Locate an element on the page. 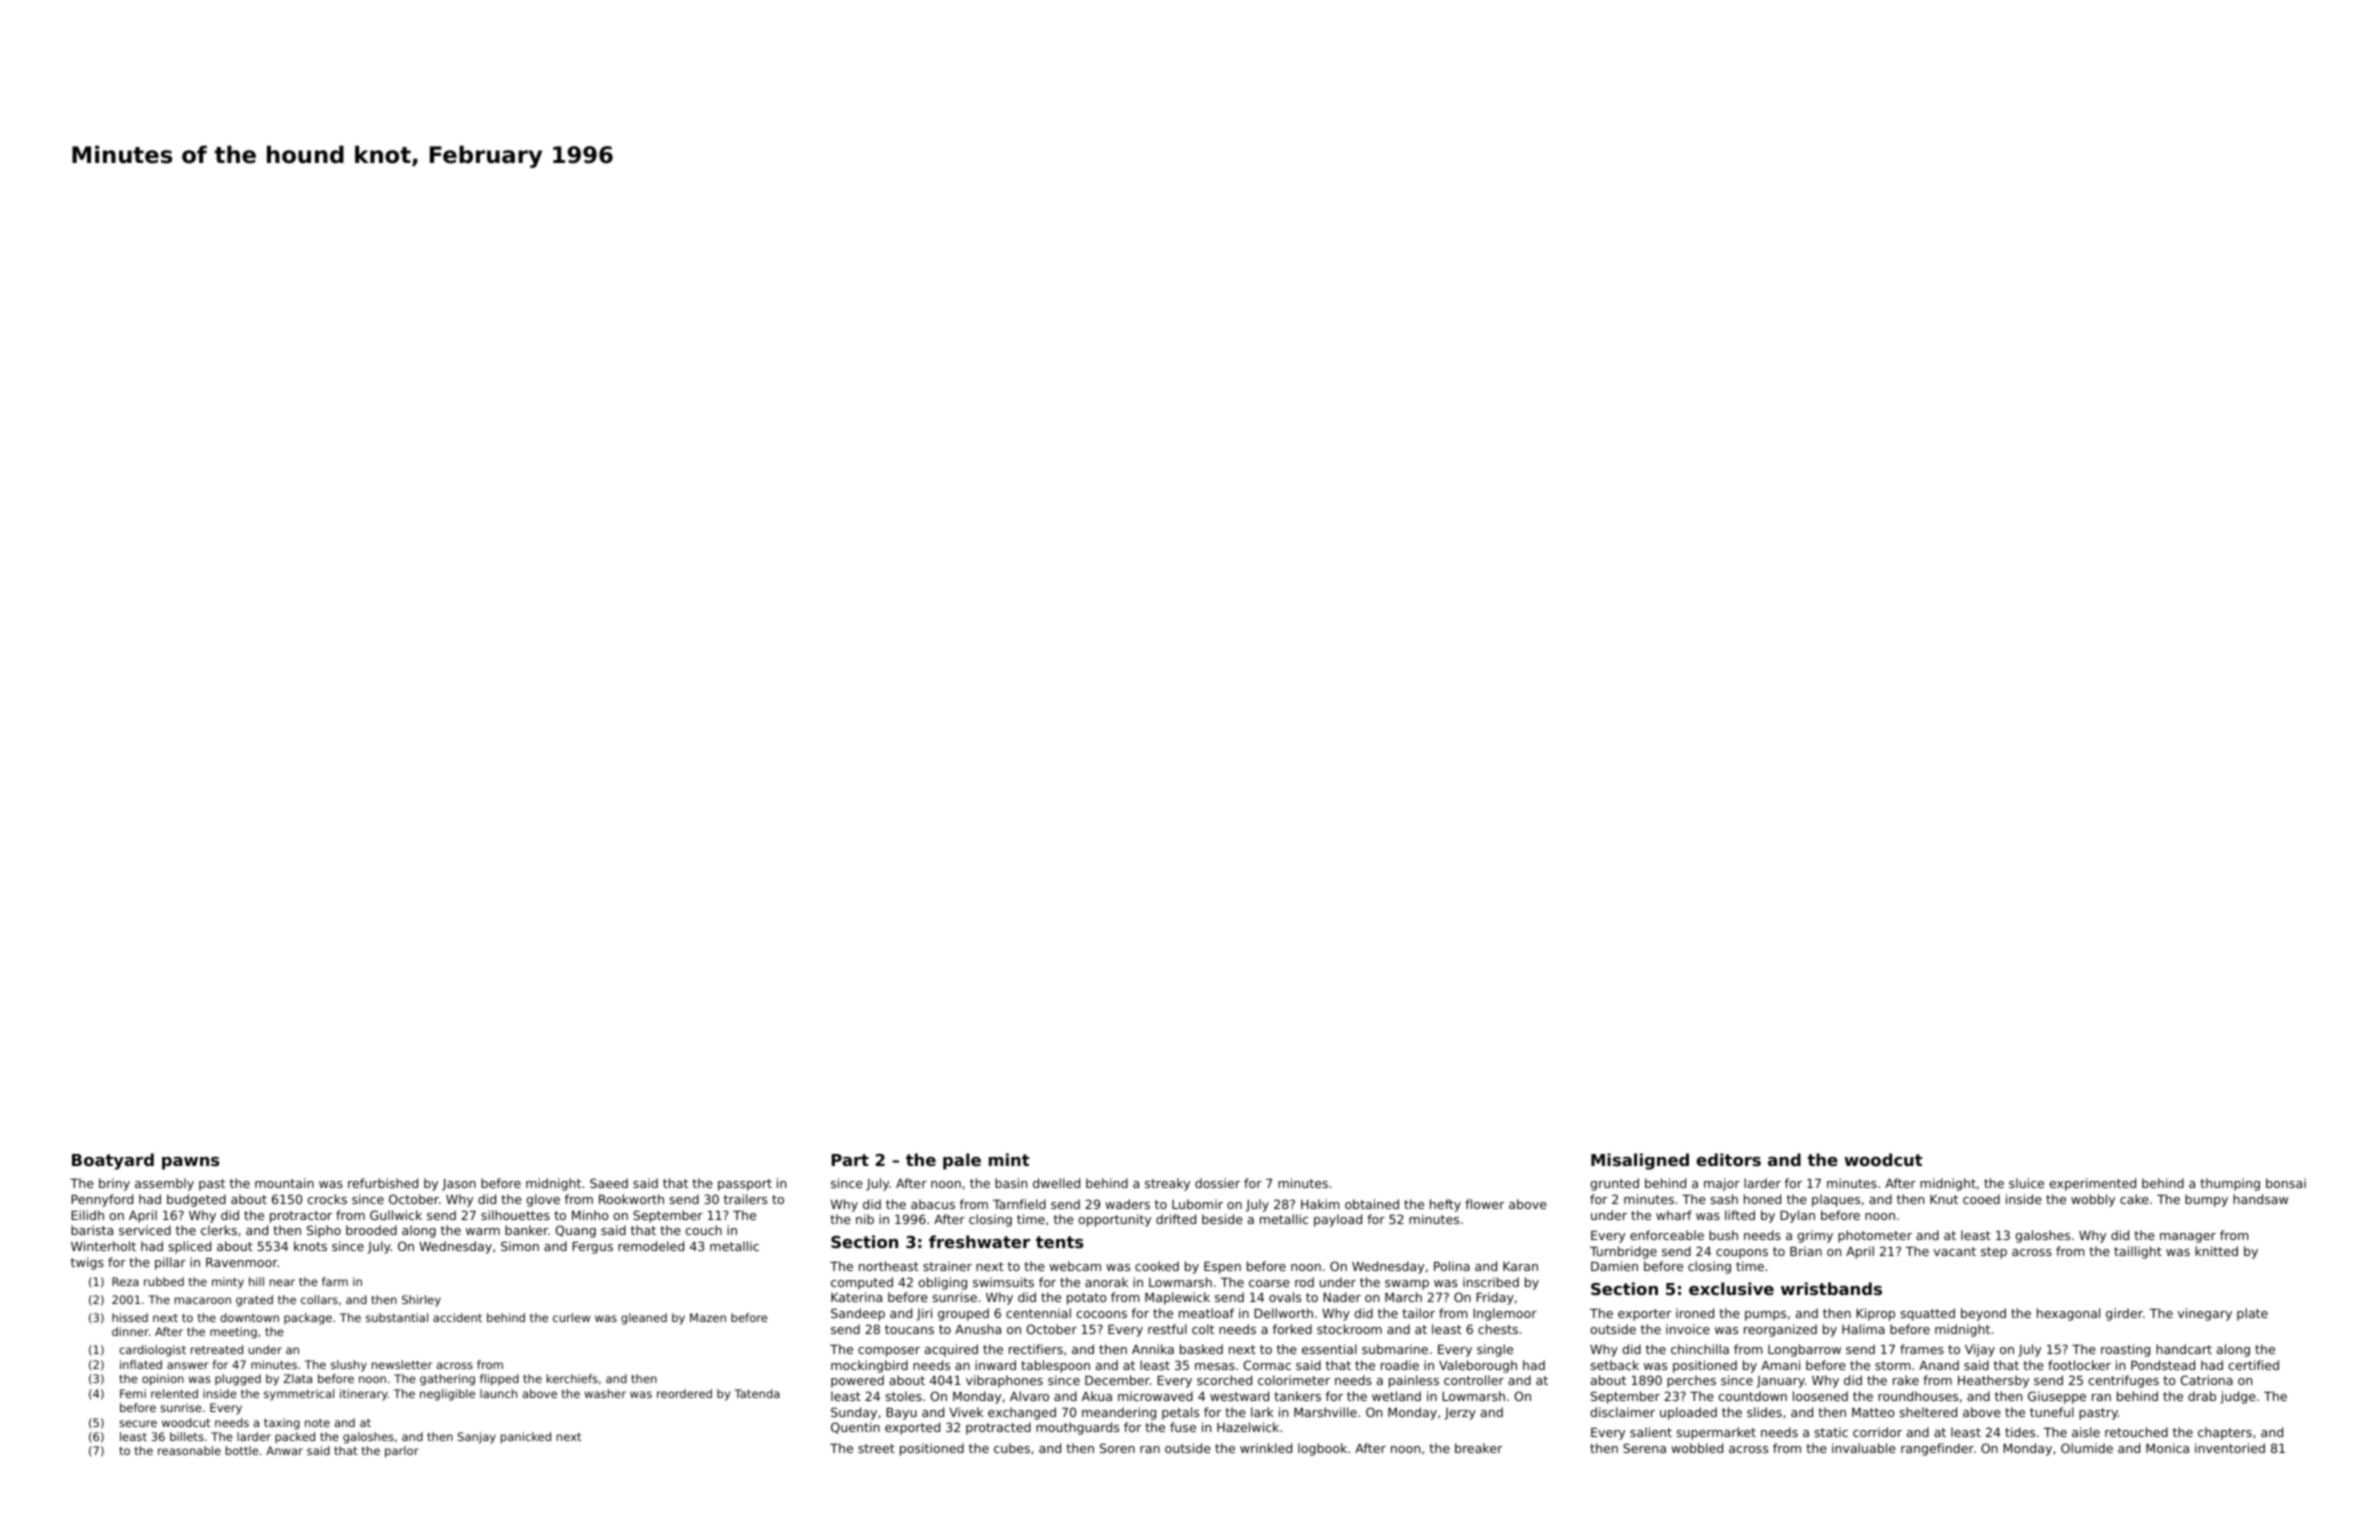  forked is located at coordinates (1292, 1329).
